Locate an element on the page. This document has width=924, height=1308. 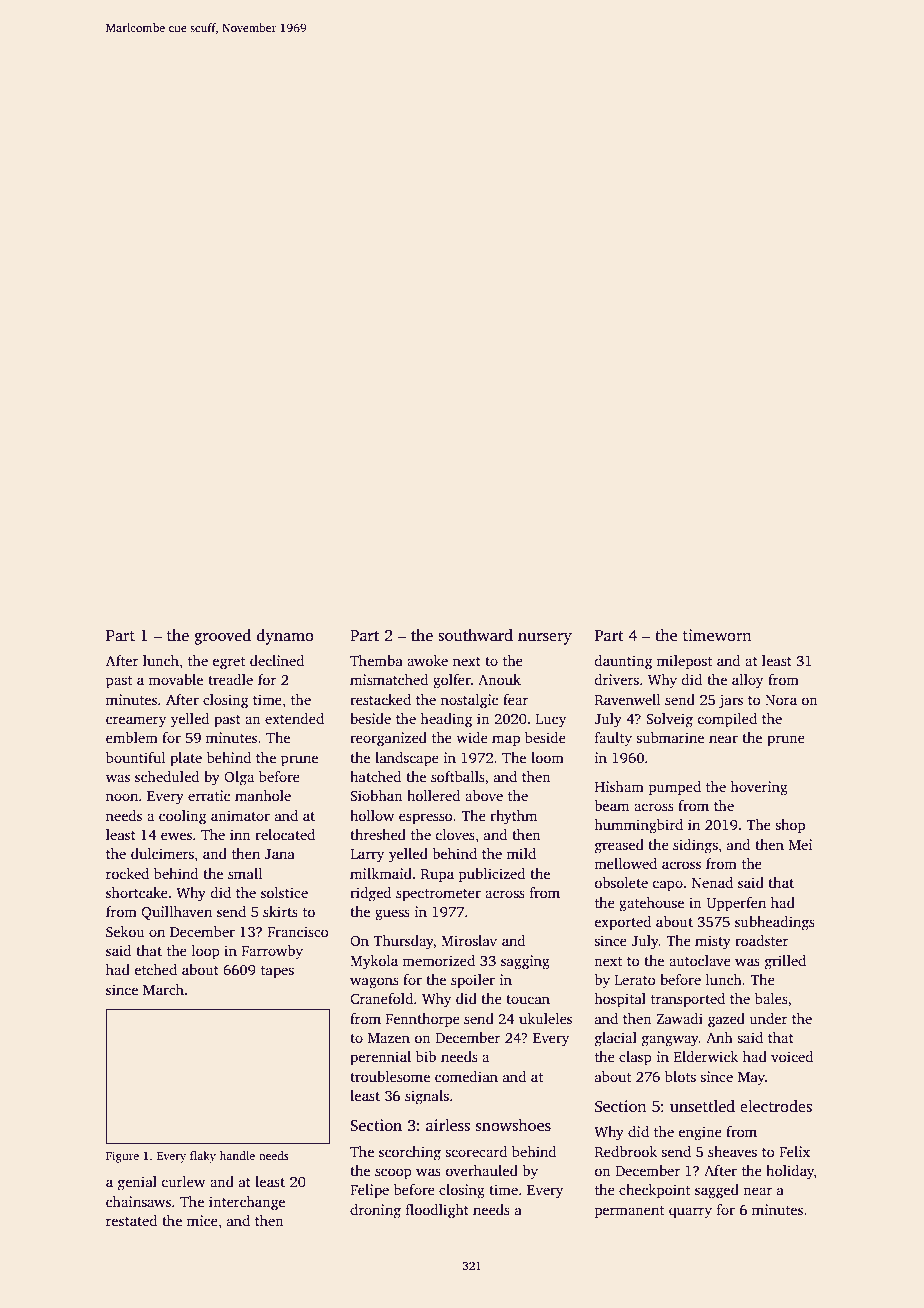
scorching is located at coordinates (410, 1153).
